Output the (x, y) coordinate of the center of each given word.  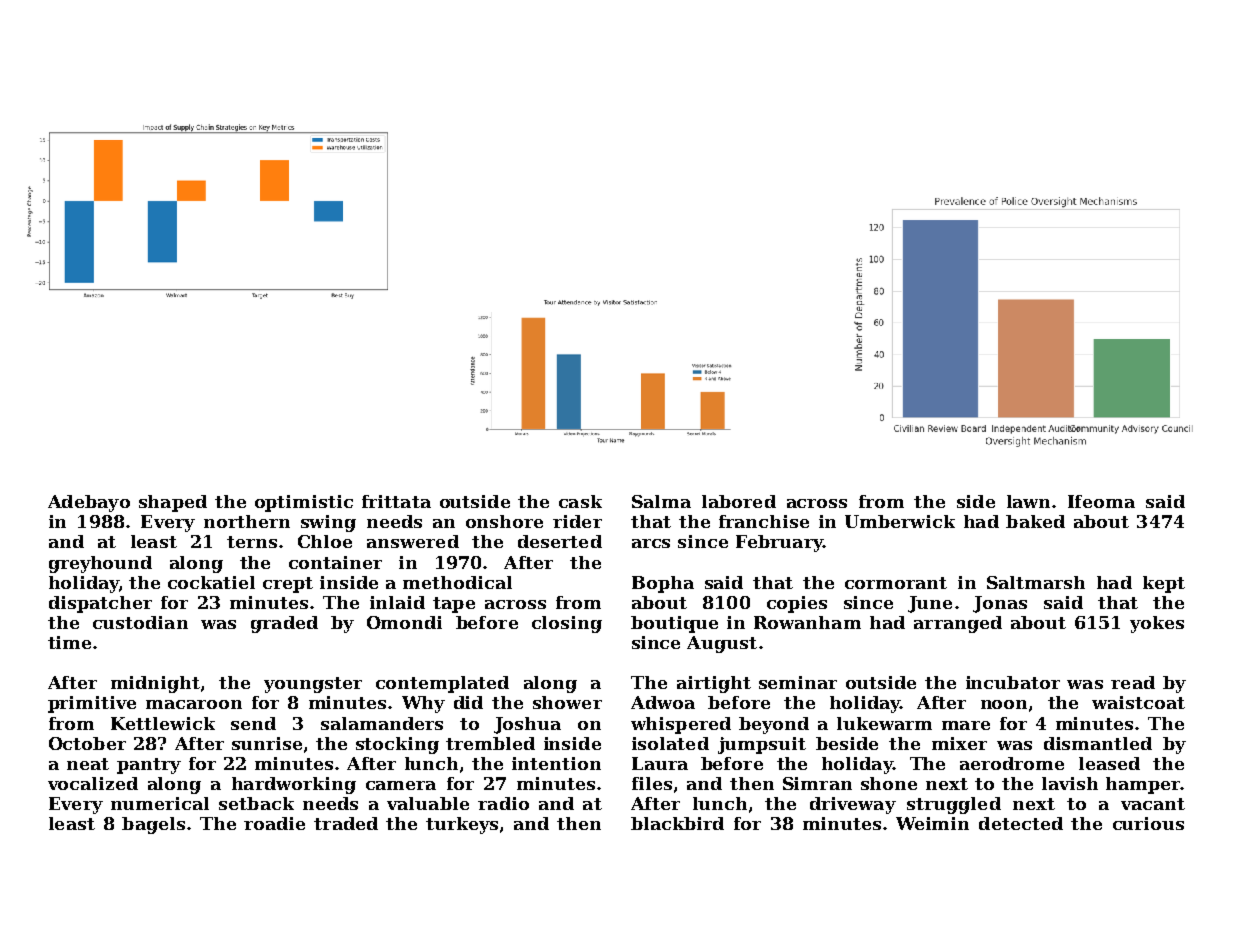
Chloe (325, 541)
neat (88, 764)
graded (284, 624)
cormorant (896, 583)
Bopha (663, 584)
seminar (798, 682)
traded (346, 823)
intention (556, 763)
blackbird (677, 823)
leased (1109, 763)
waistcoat (1138, 702)
